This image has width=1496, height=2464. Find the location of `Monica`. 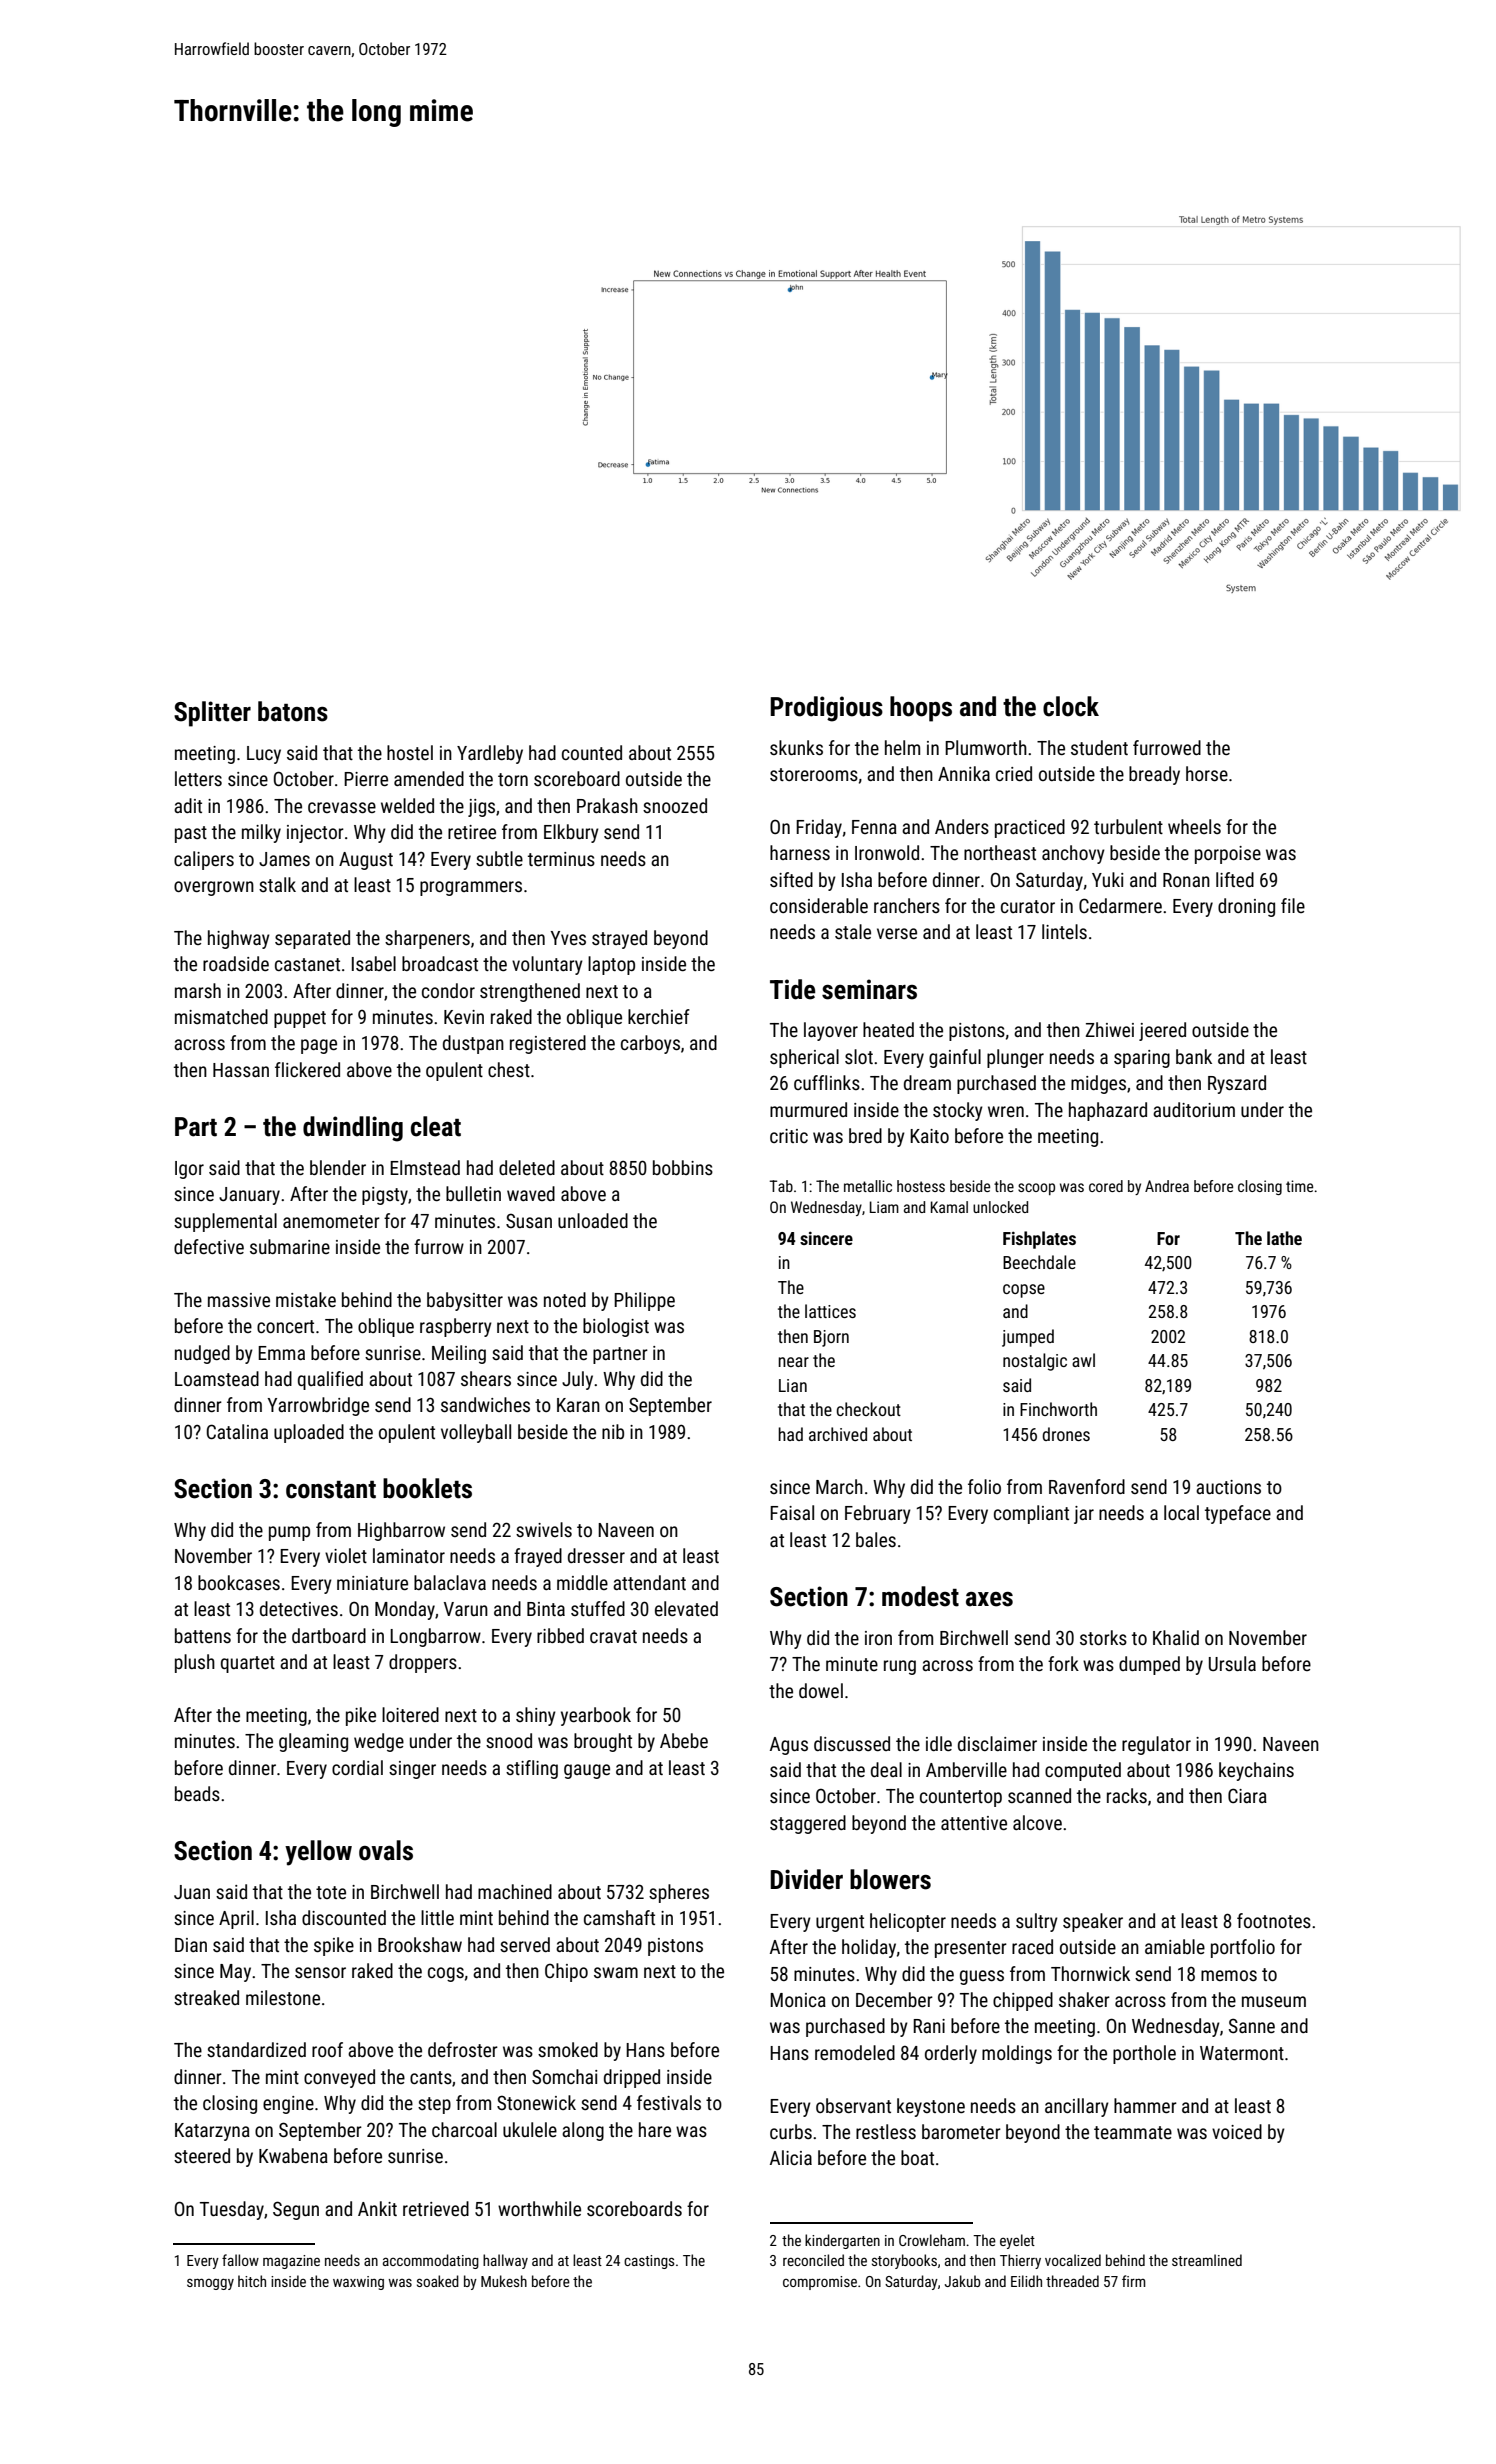

Monica is located at coordinates (798, 2000).
